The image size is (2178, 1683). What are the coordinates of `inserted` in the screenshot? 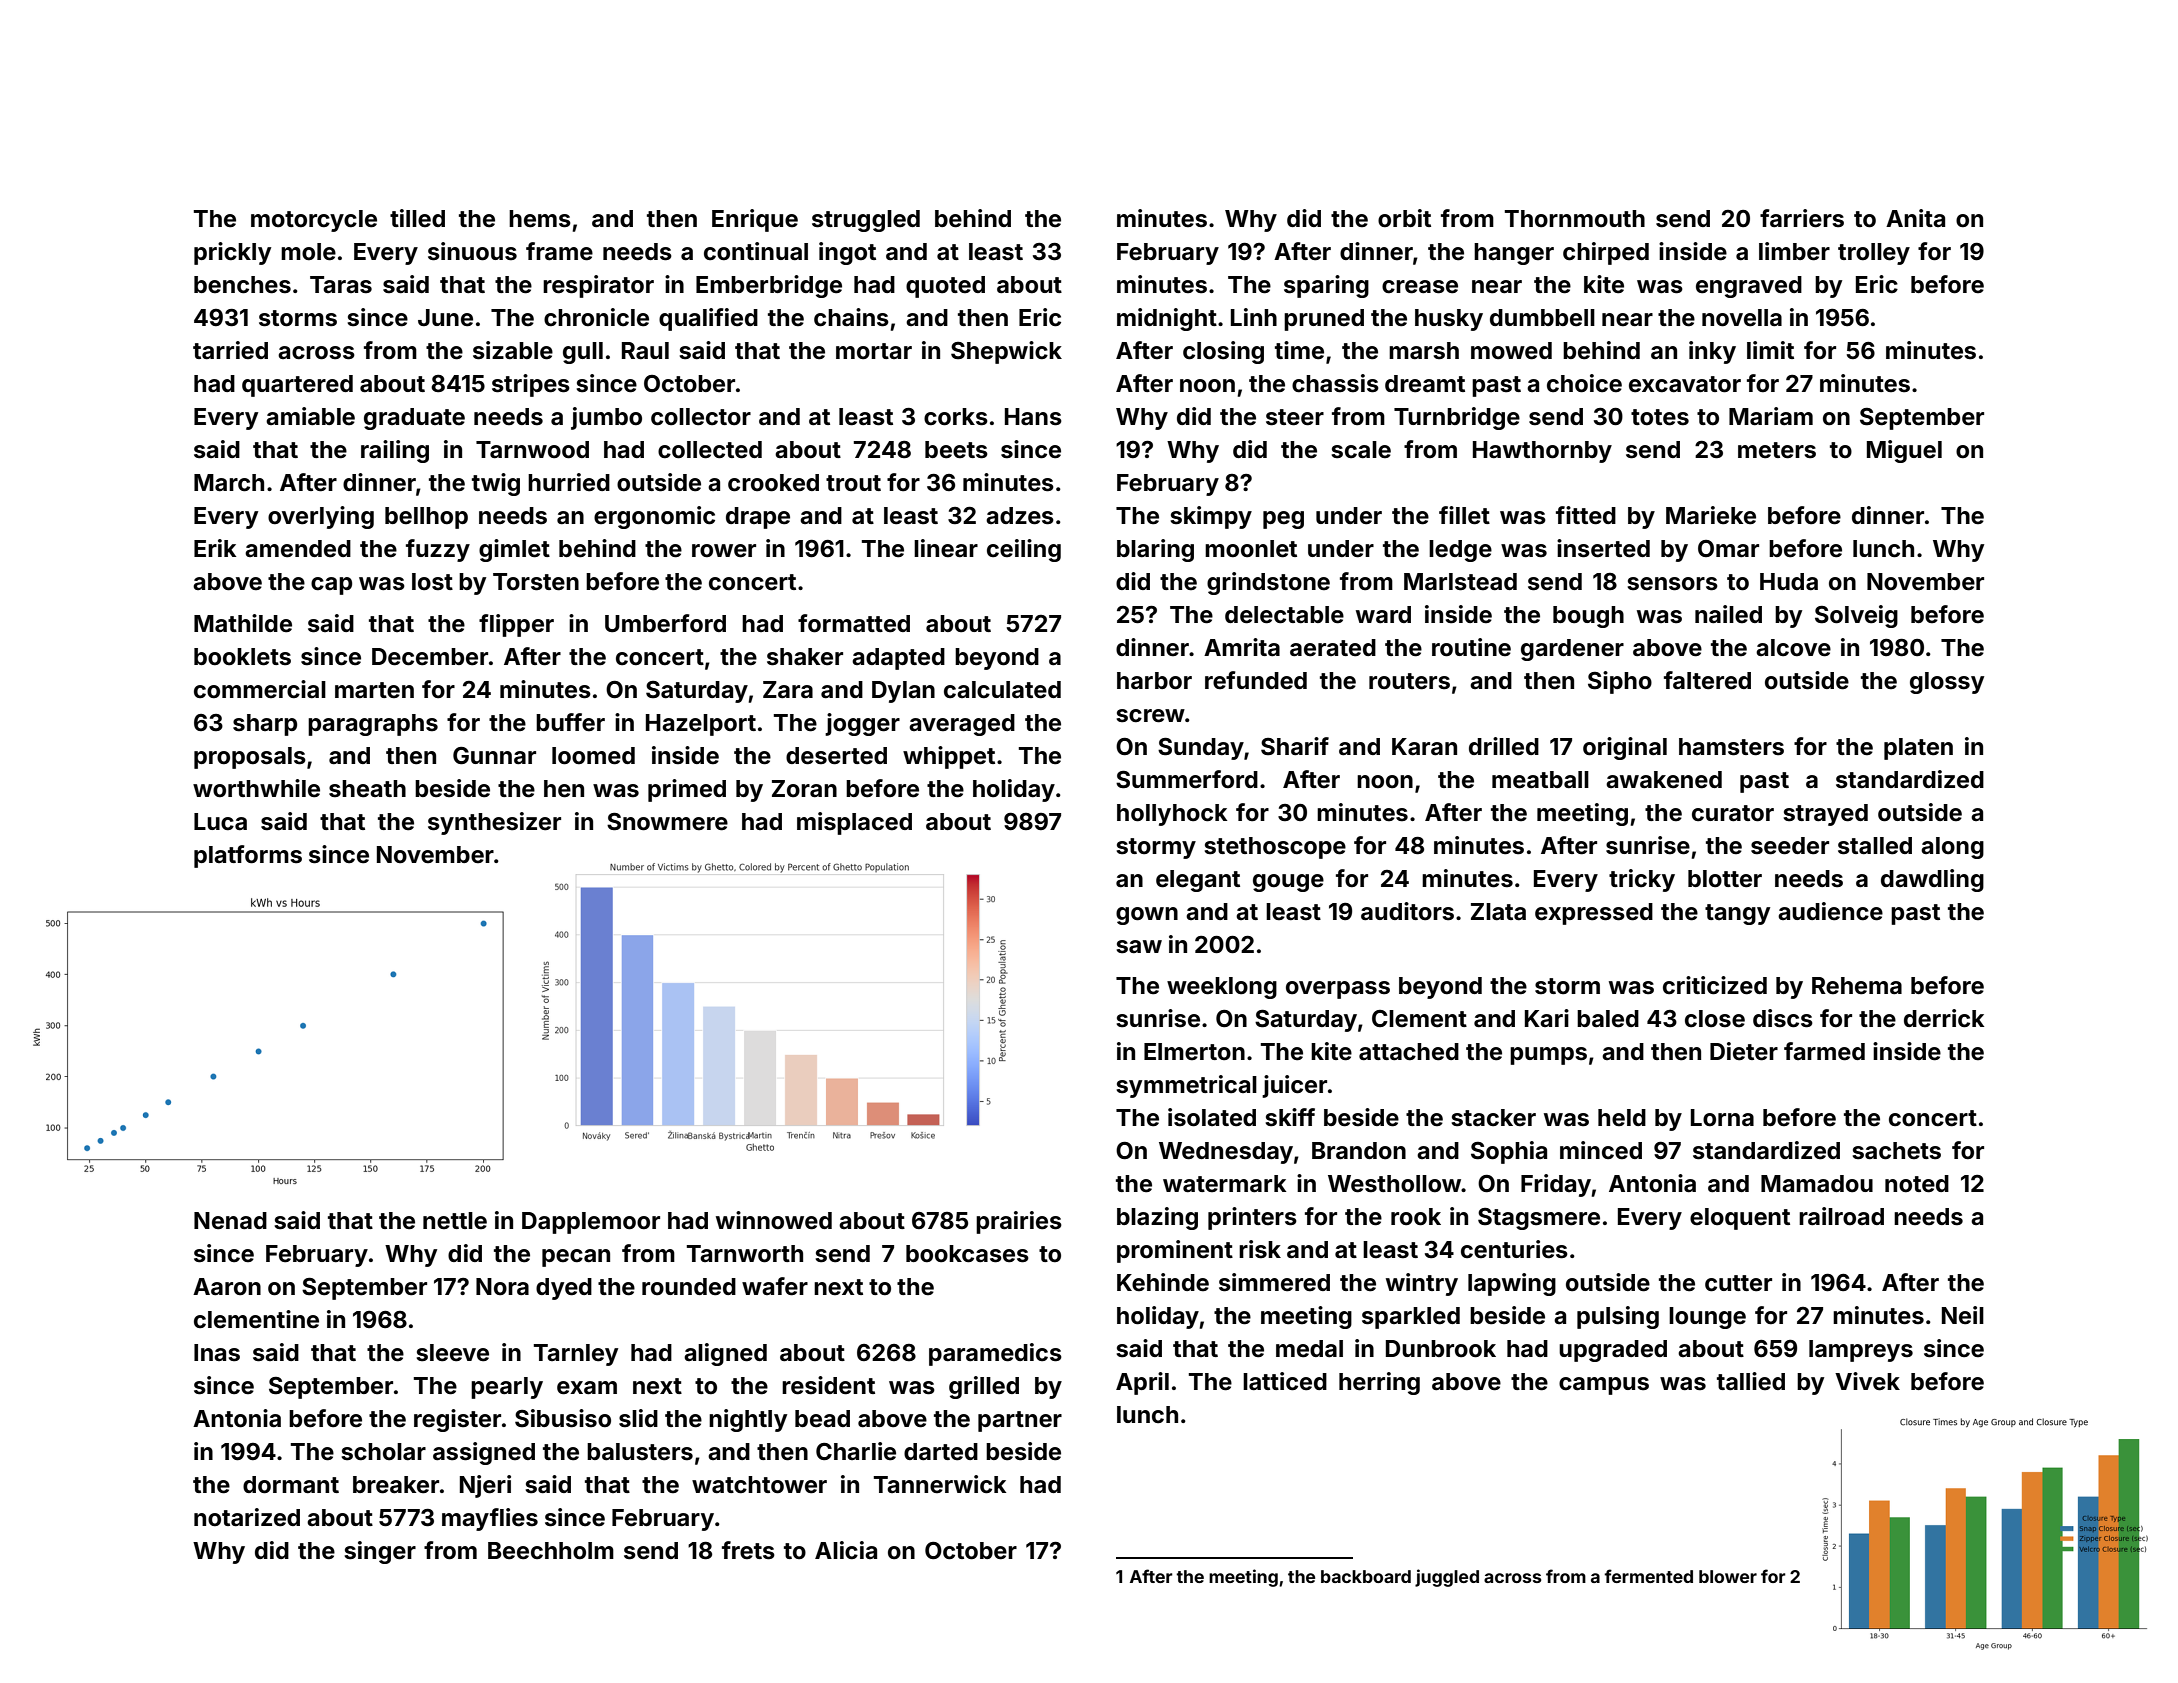 It's located at (1603, 548).
